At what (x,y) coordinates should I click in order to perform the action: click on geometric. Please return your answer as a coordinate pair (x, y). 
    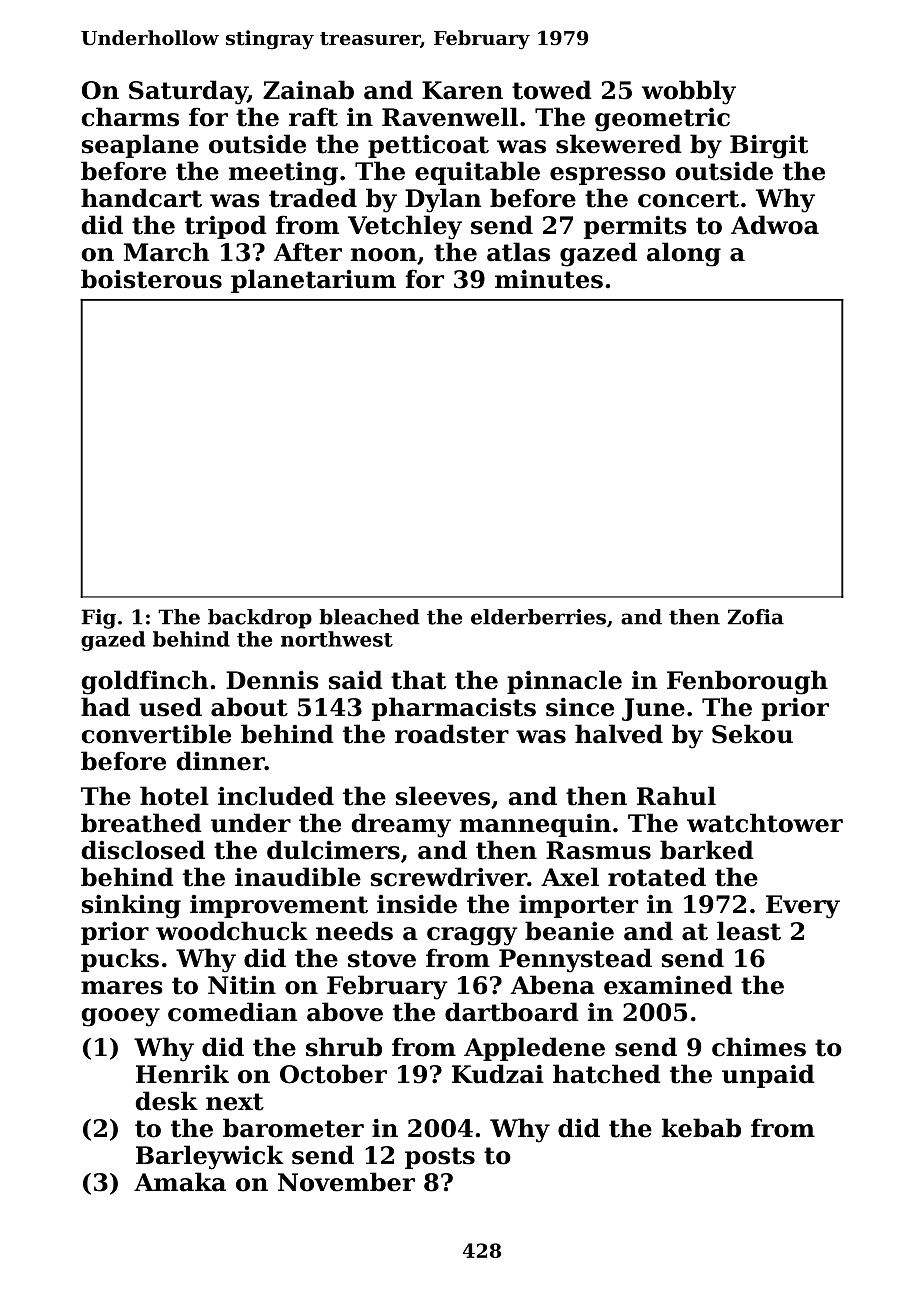
    Looking at the image, I should click on (662, 119).
